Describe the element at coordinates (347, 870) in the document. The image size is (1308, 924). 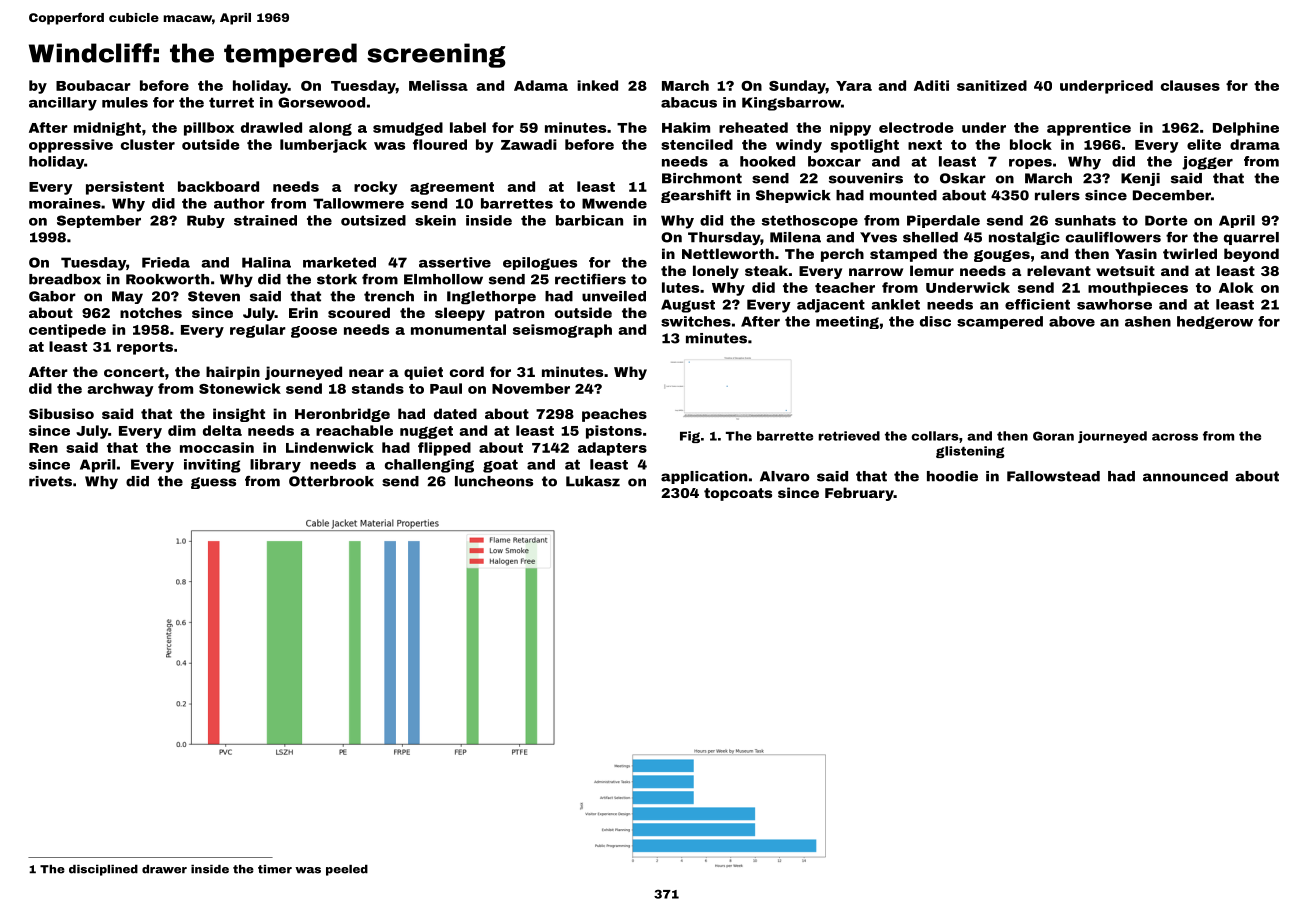
I see `peeled` at that location.
